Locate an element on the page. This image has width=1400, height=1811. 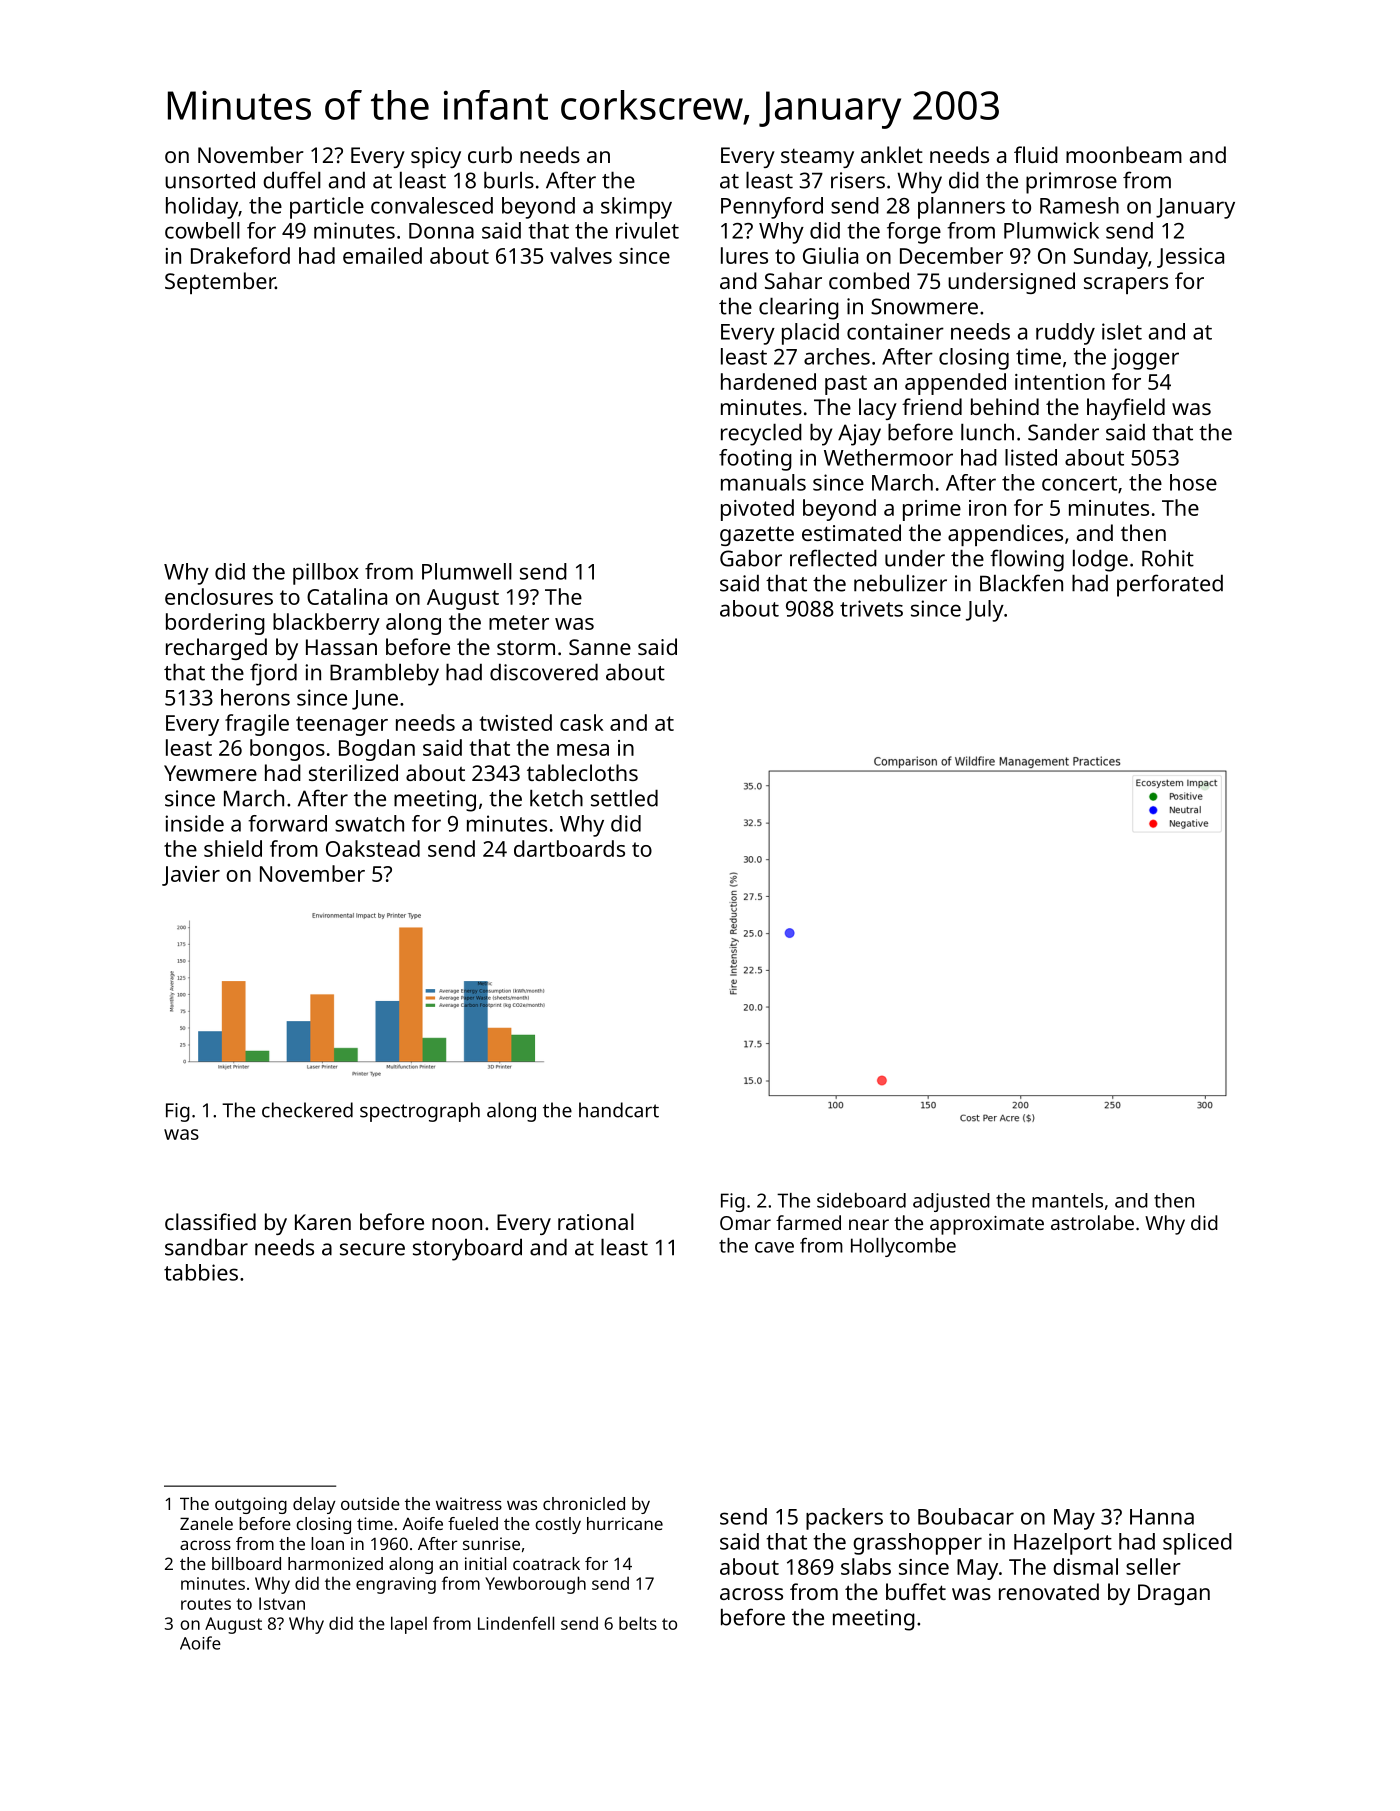
unsorted is located at coordinates (210, 180).
